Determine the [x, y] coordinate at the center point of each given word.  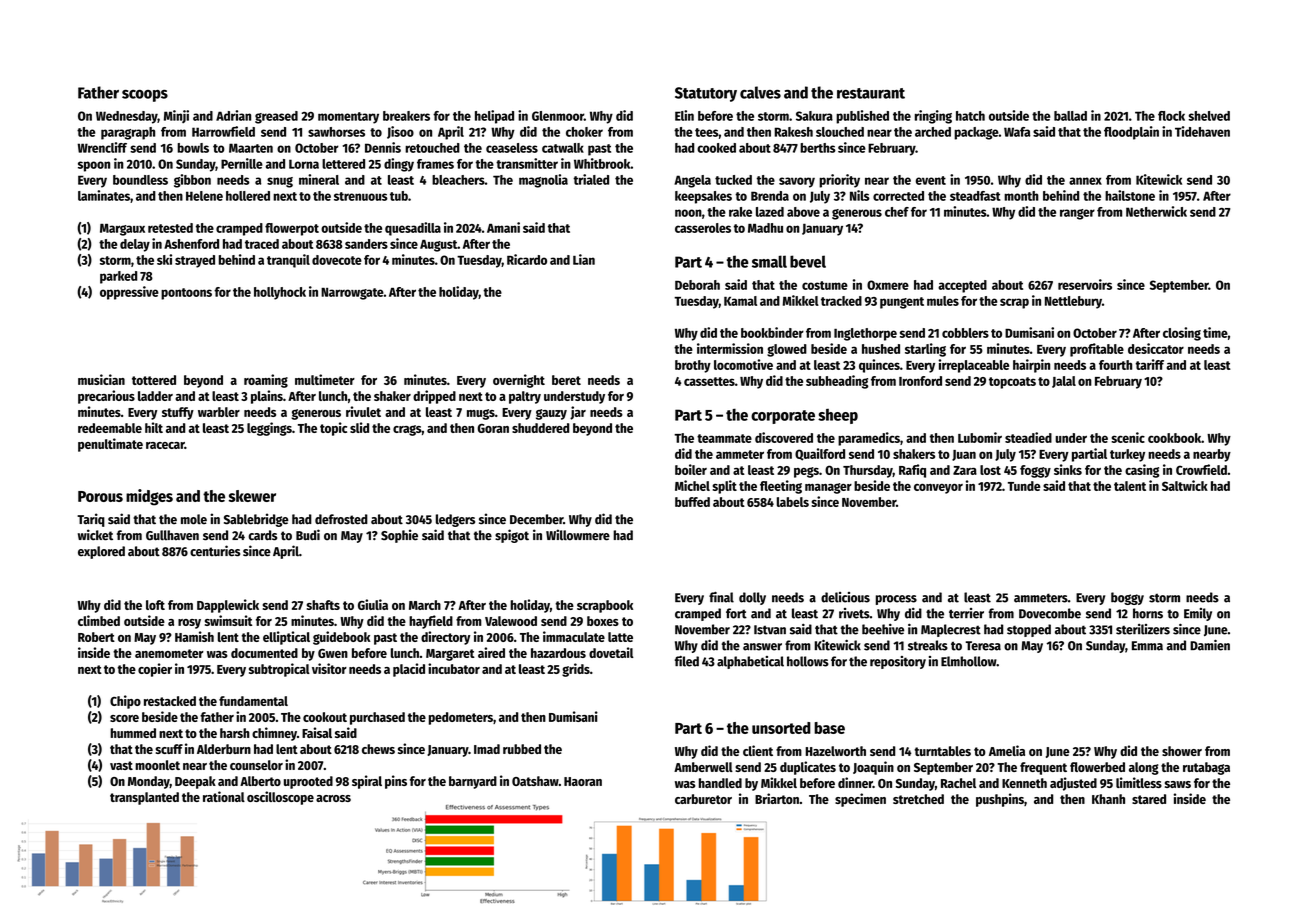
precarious [106, 397]
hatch [970, 116]
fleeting [781, 487]
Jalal [1064, 382]
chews [378, 749]
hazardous [558, 653]
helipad [494, 117]
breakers [406, 116]
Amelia [1007, 750]
